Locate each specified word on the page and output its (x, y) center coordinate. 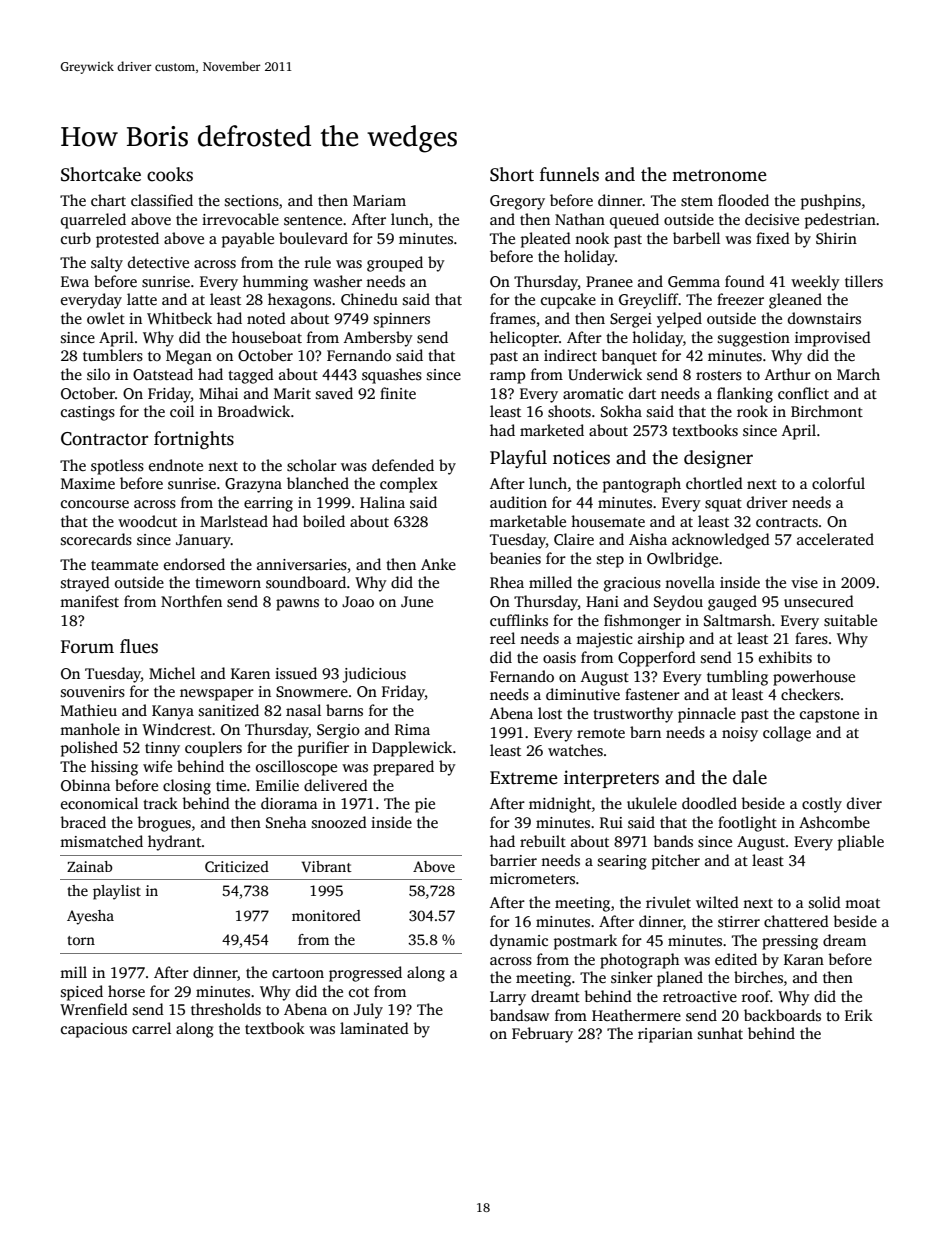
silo (98, 374)
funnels (569, 174)
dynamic (519, 942)
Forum (87, 647)
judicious (374, 675)
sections (252, 201)
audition (518, 502)
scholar (312, 465)
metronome (719, 175)
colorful (838, 483)
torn (81, 940)
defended (403, 465)
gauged (732, 603)
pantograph (642, 485)
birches (758, 977)
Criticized (237, 866)
